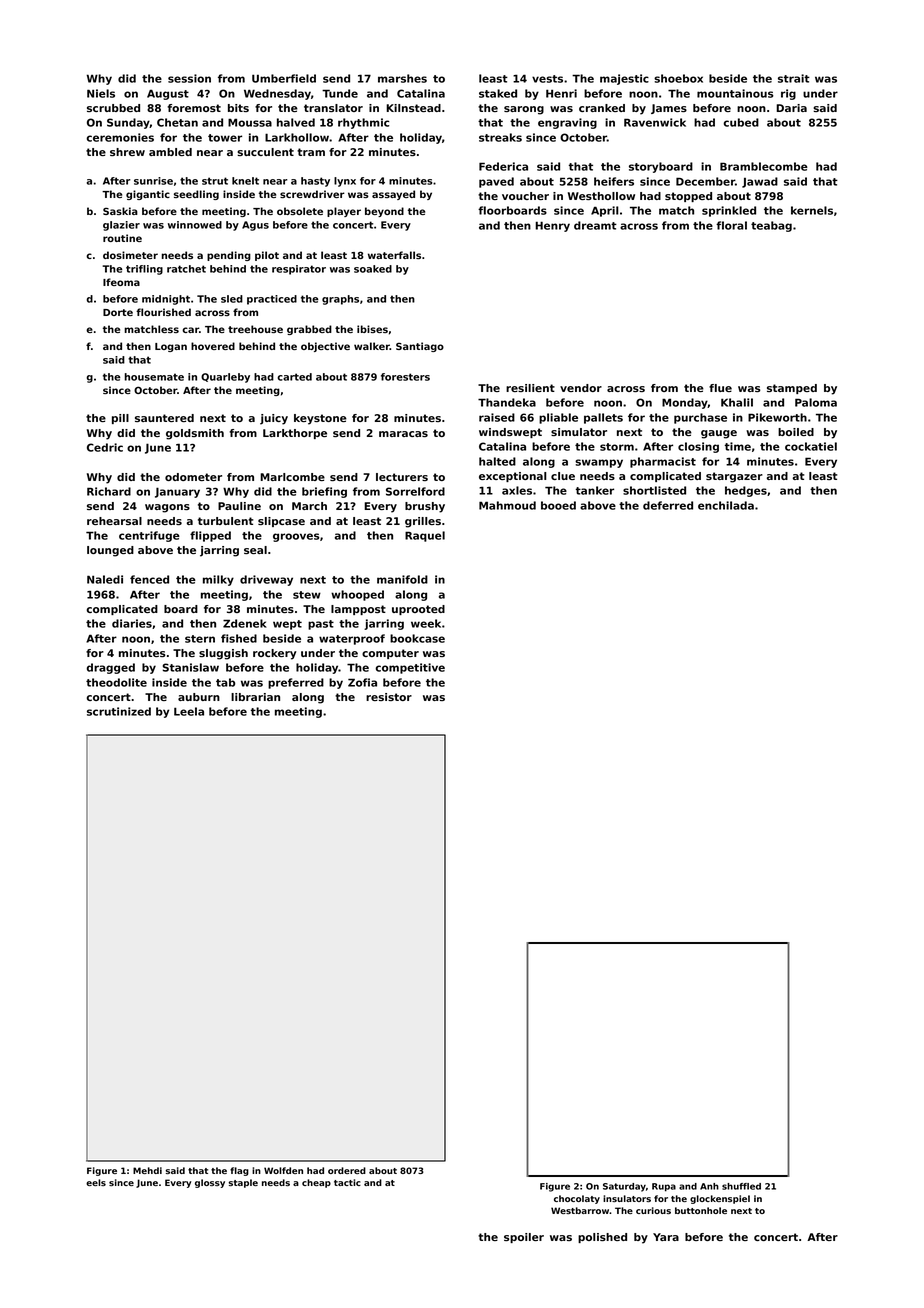 The height and width of the screenshot is (1308, 924). What do you see at coordinates (362, 682) in the screenshot?
I see `Zofia` at bounding box center [362, 682].
